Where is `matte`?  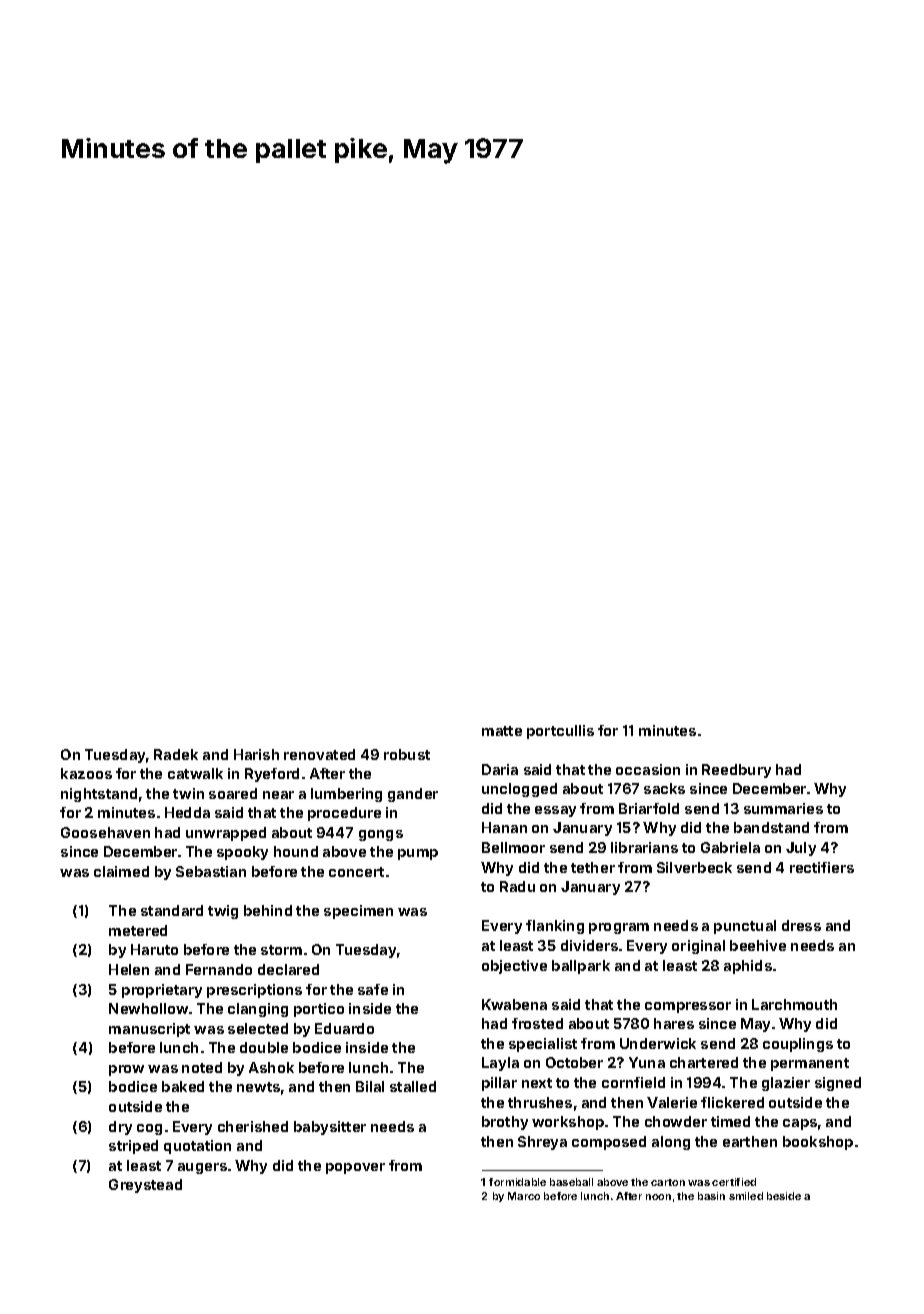 matte is located at coordinates (502, 731).
